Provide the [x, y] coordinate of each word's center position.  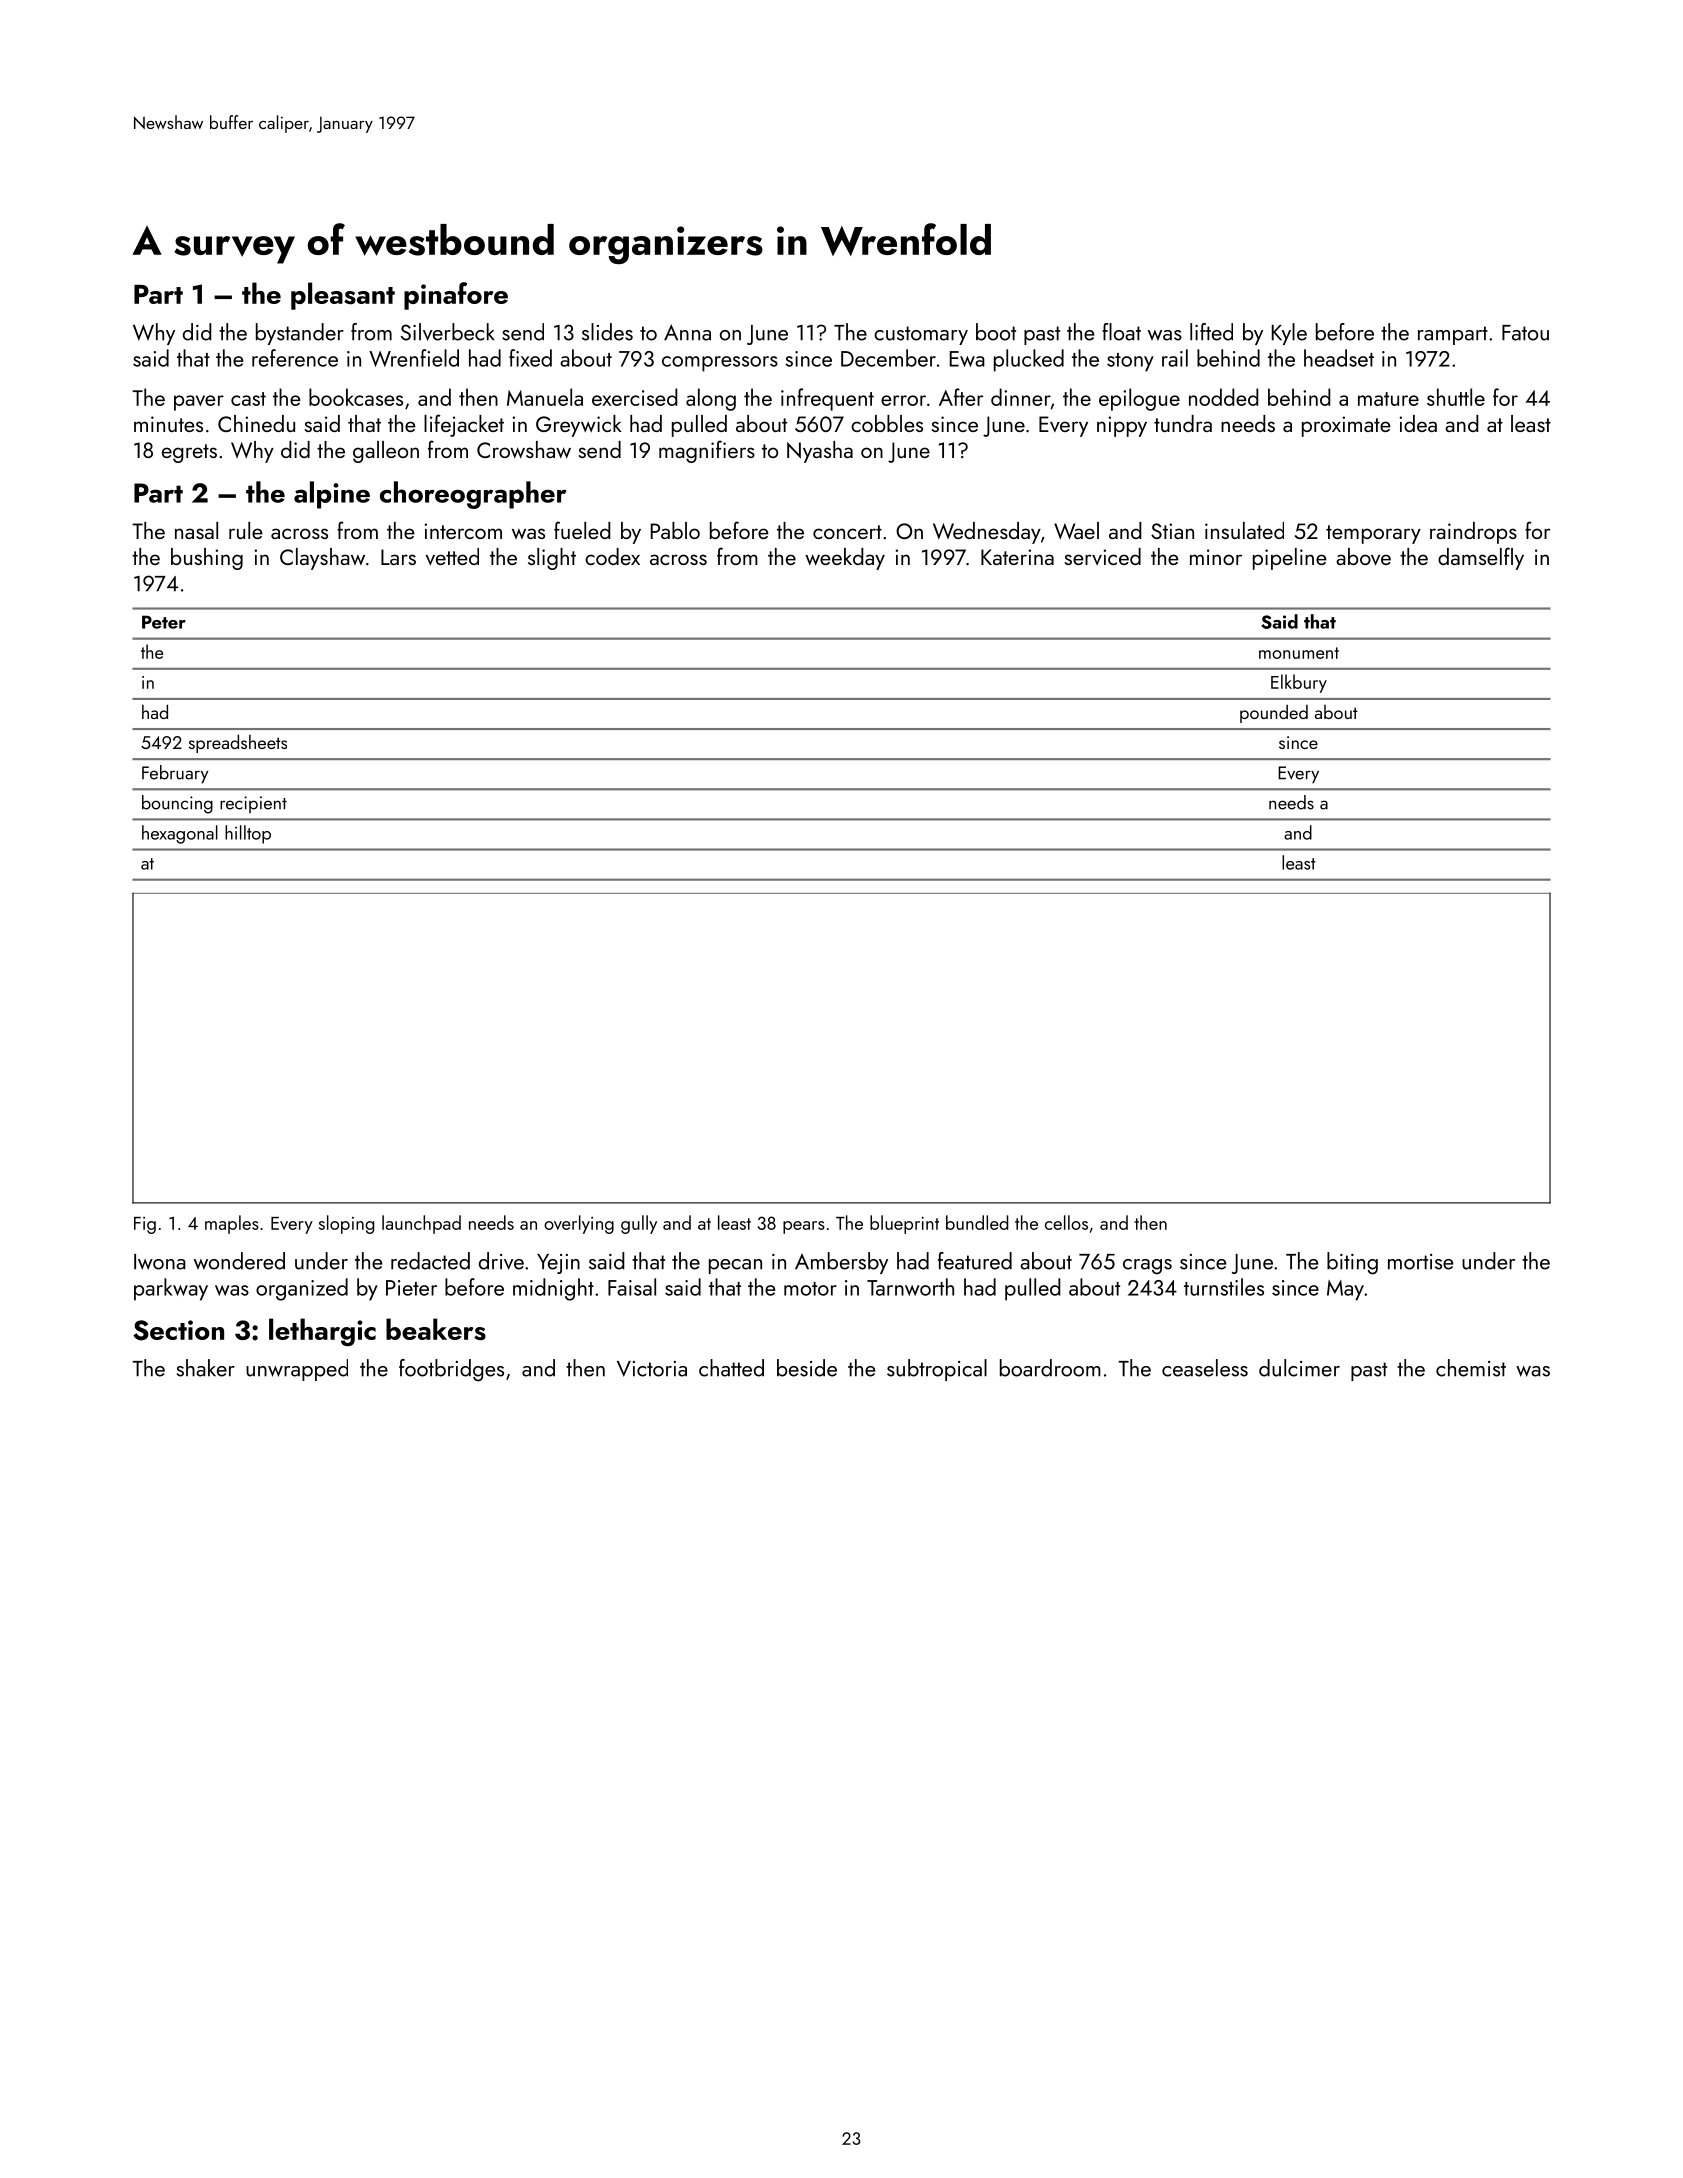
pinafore [456, 296]
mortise [1421, 1262]
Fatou [1525, 333]
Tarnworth [910, 1287]
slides [607, 332]
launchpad [421, 1224]
